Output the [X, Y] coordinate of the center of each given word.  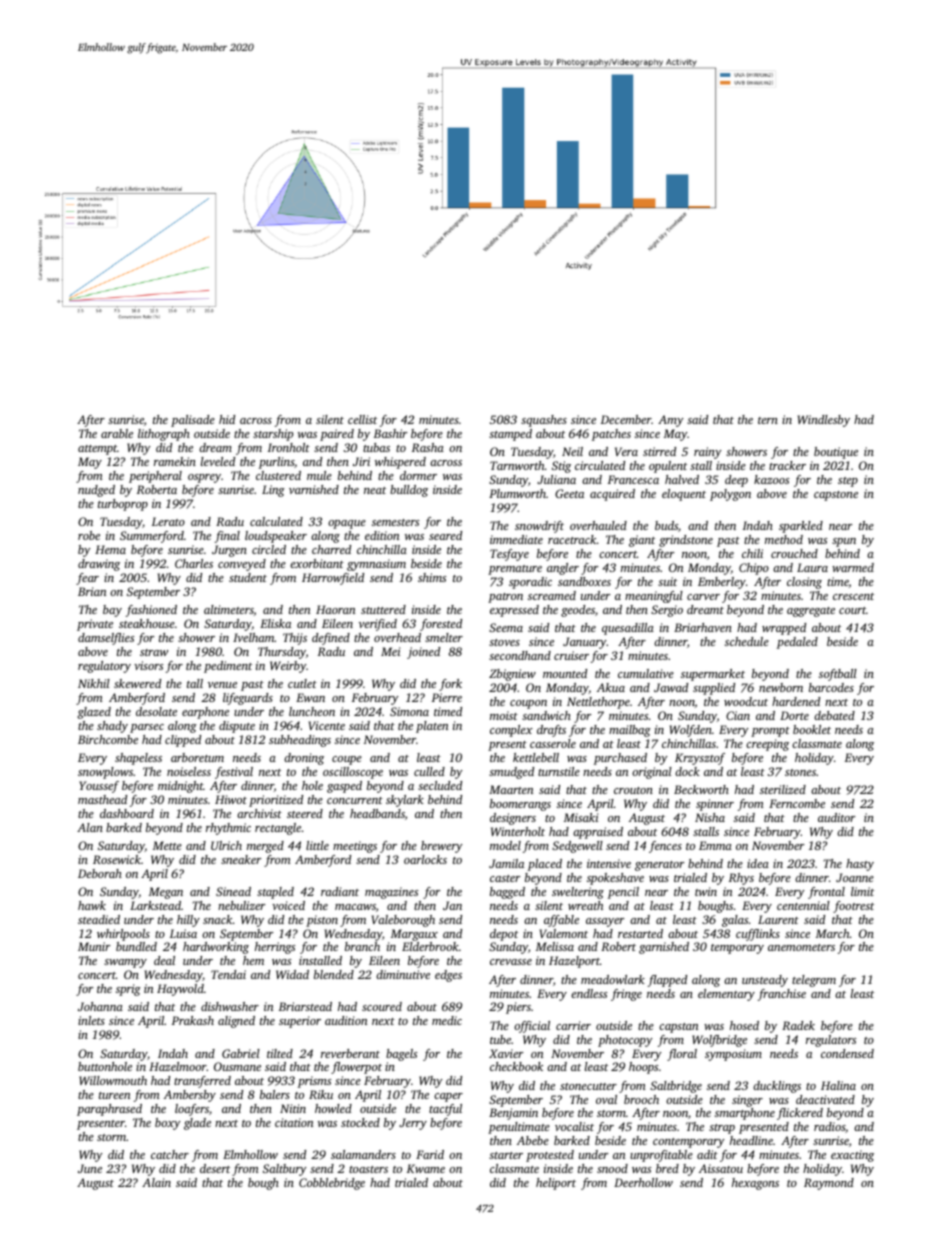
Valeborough [403, 921]
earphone [205, 713]
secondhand [520, 655]
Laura [812, 567]
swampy [125, 963]
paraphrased [109, 1110]
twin [706, 891]
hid [227, 419]
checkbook [516, 1066]
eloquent [684, 495]
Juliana [556, 479]
